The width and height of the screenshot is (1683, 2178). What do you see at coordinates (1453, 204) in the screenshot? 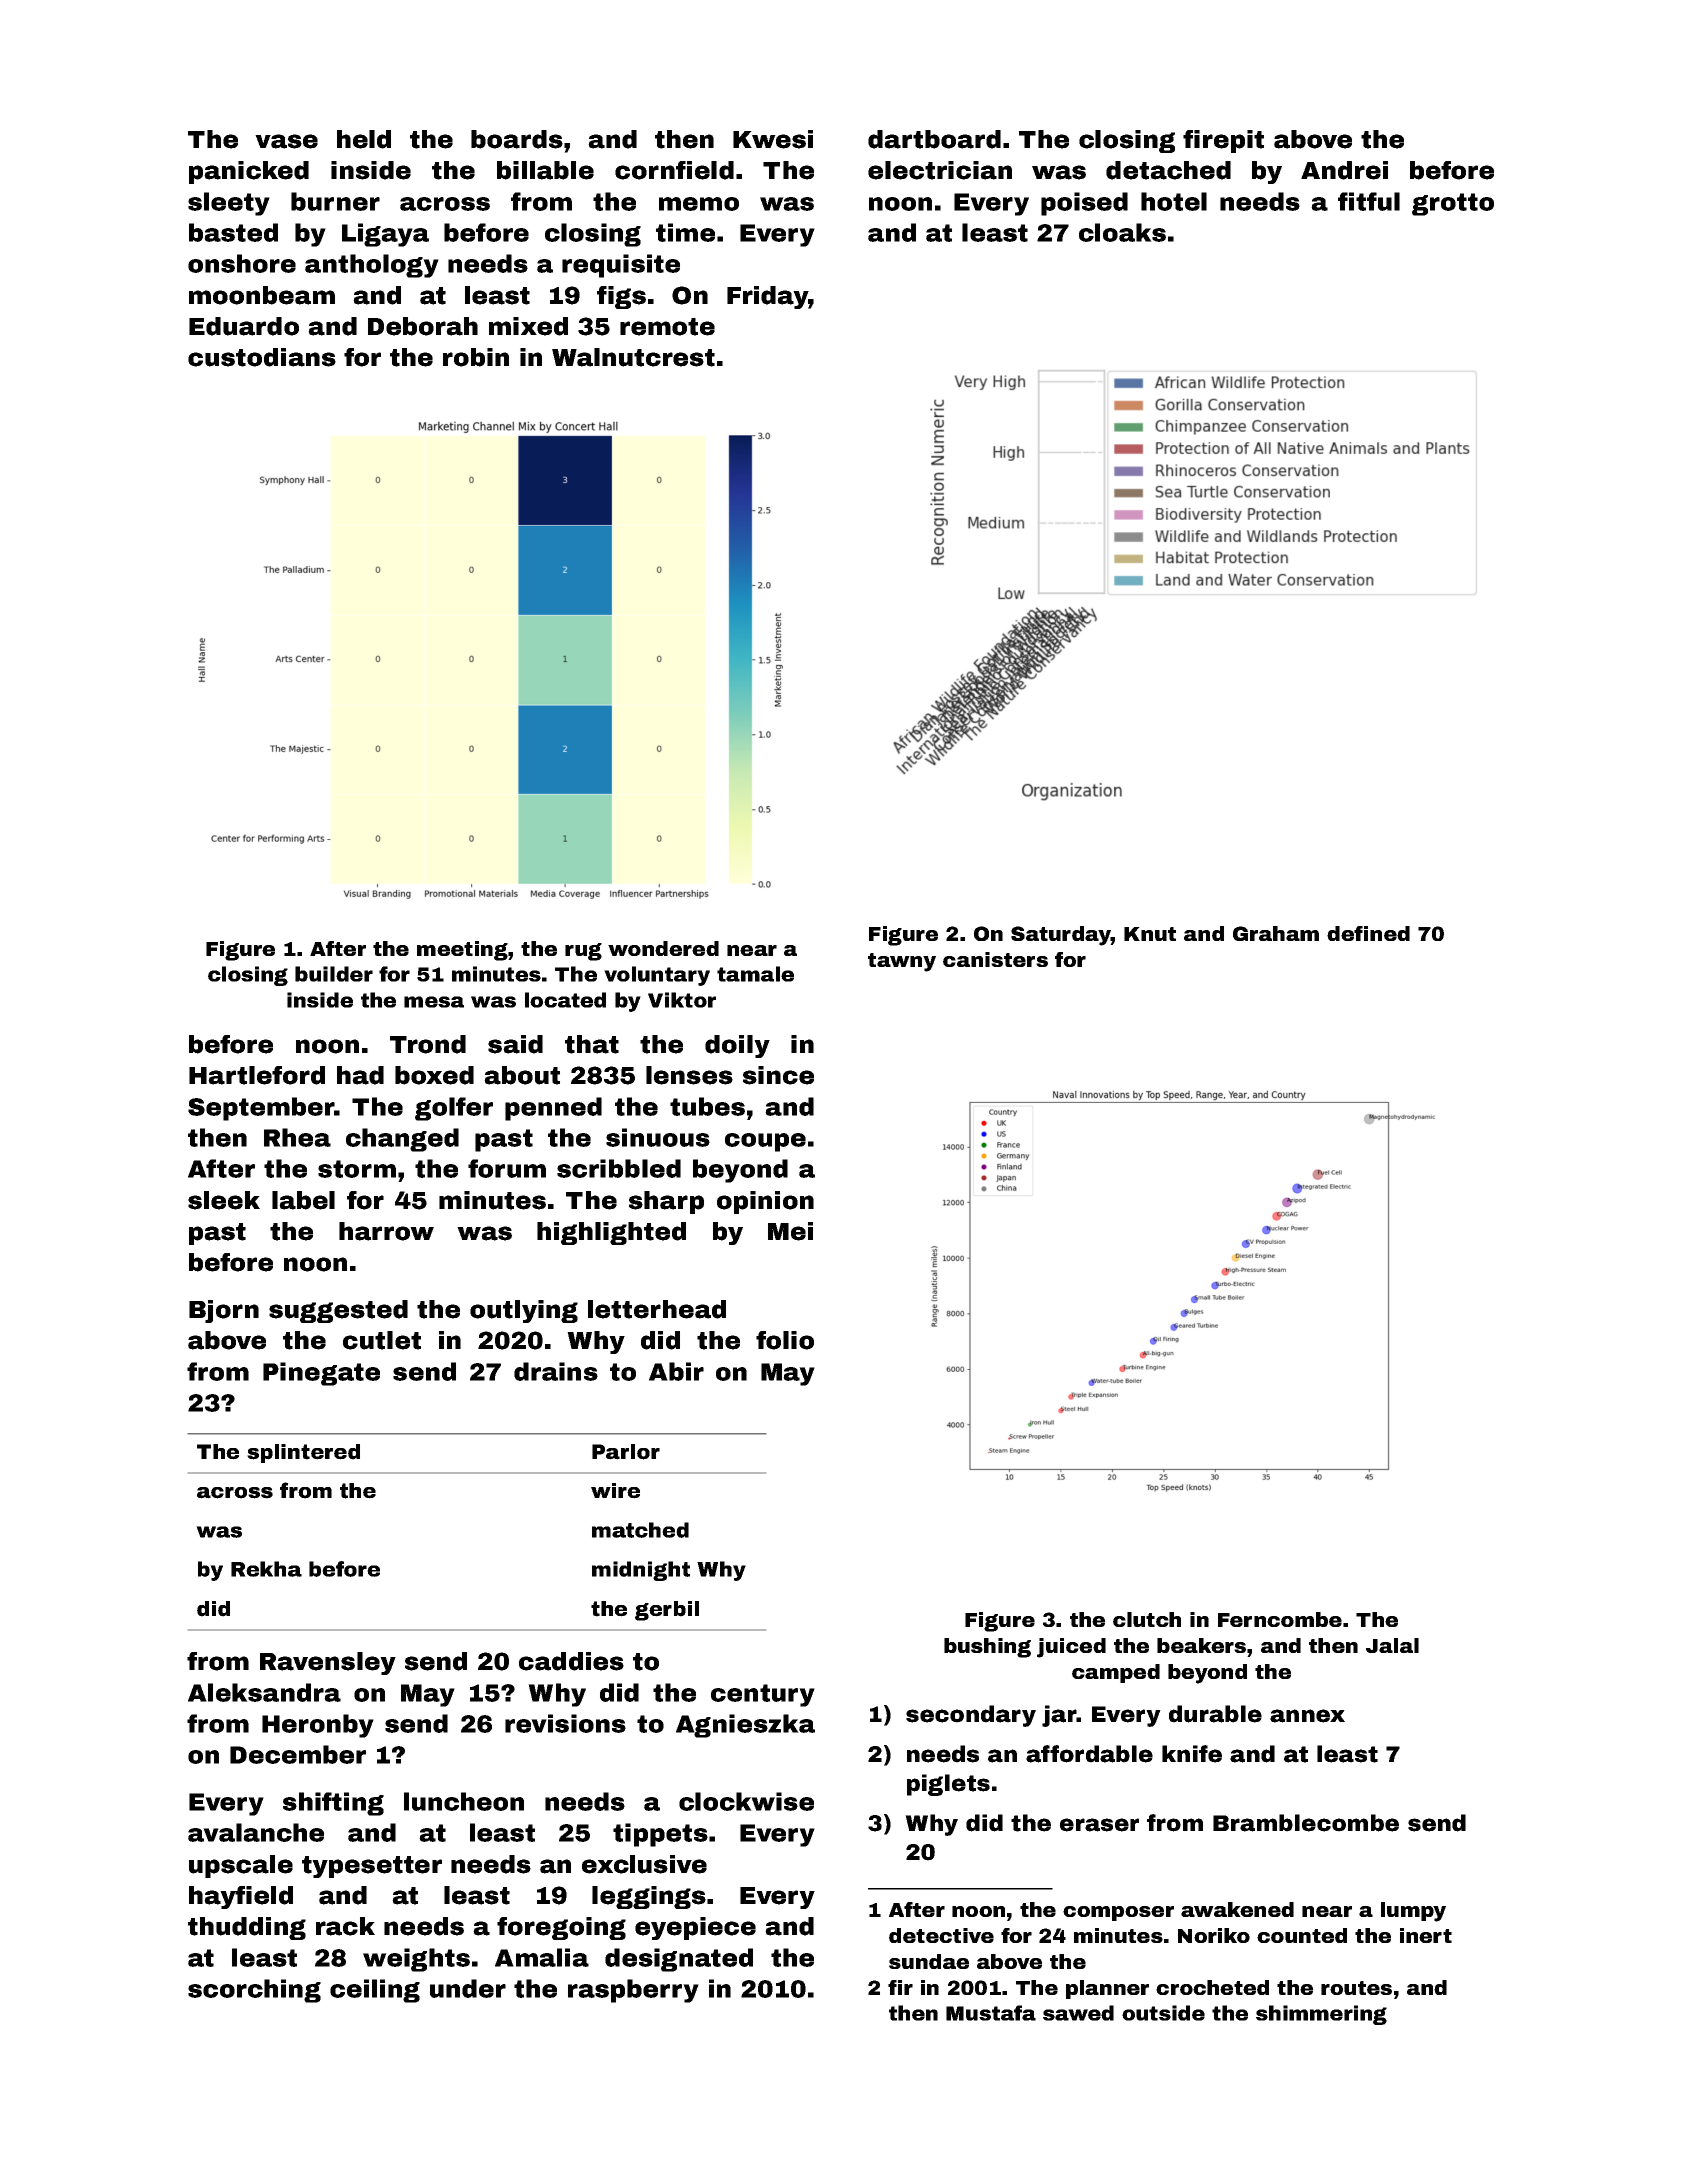
I see `grotto` at bounding box center [1453, 204].
